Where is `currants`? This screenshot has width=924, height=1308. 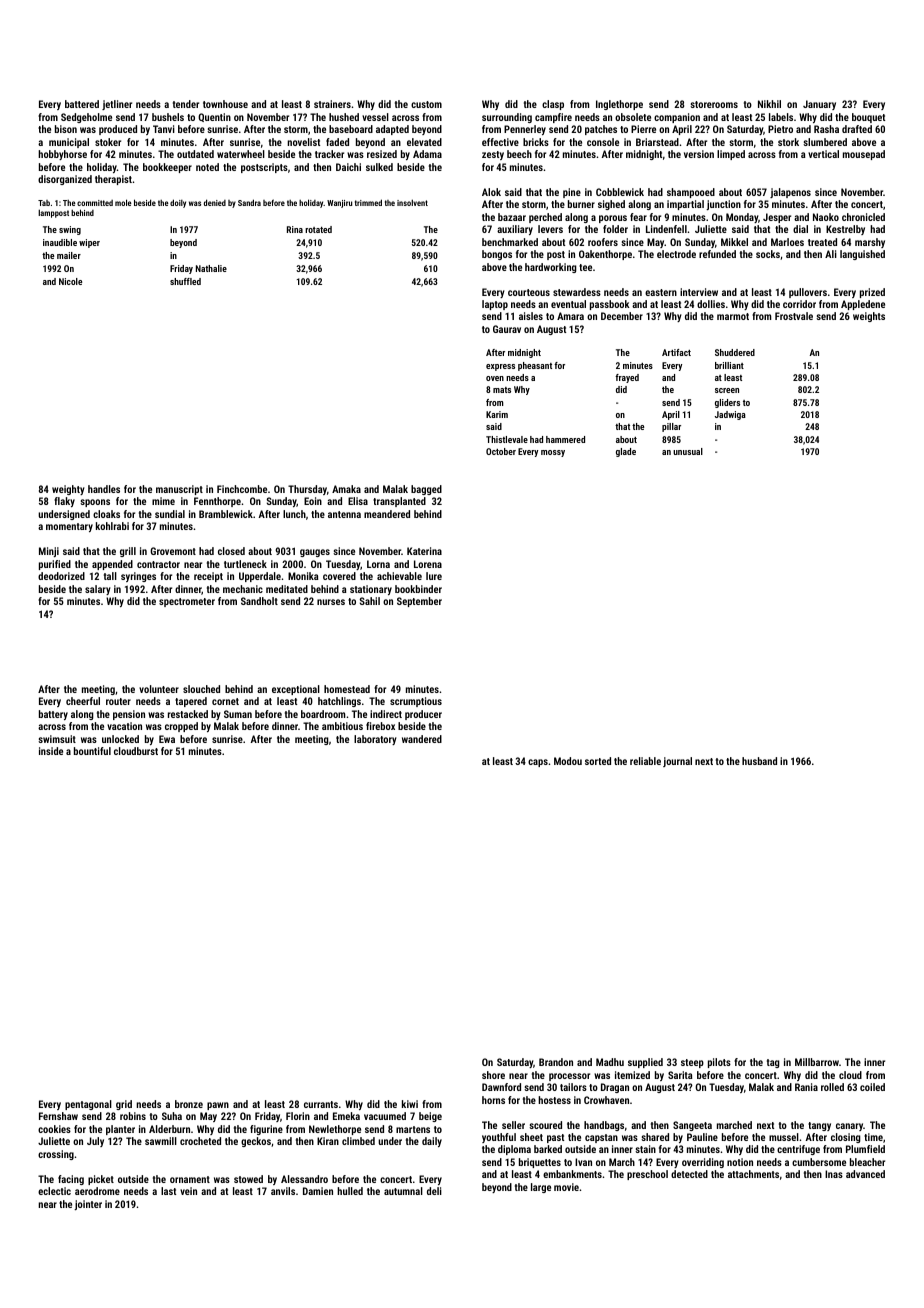 currants is located at coordinates (321, 1104).
